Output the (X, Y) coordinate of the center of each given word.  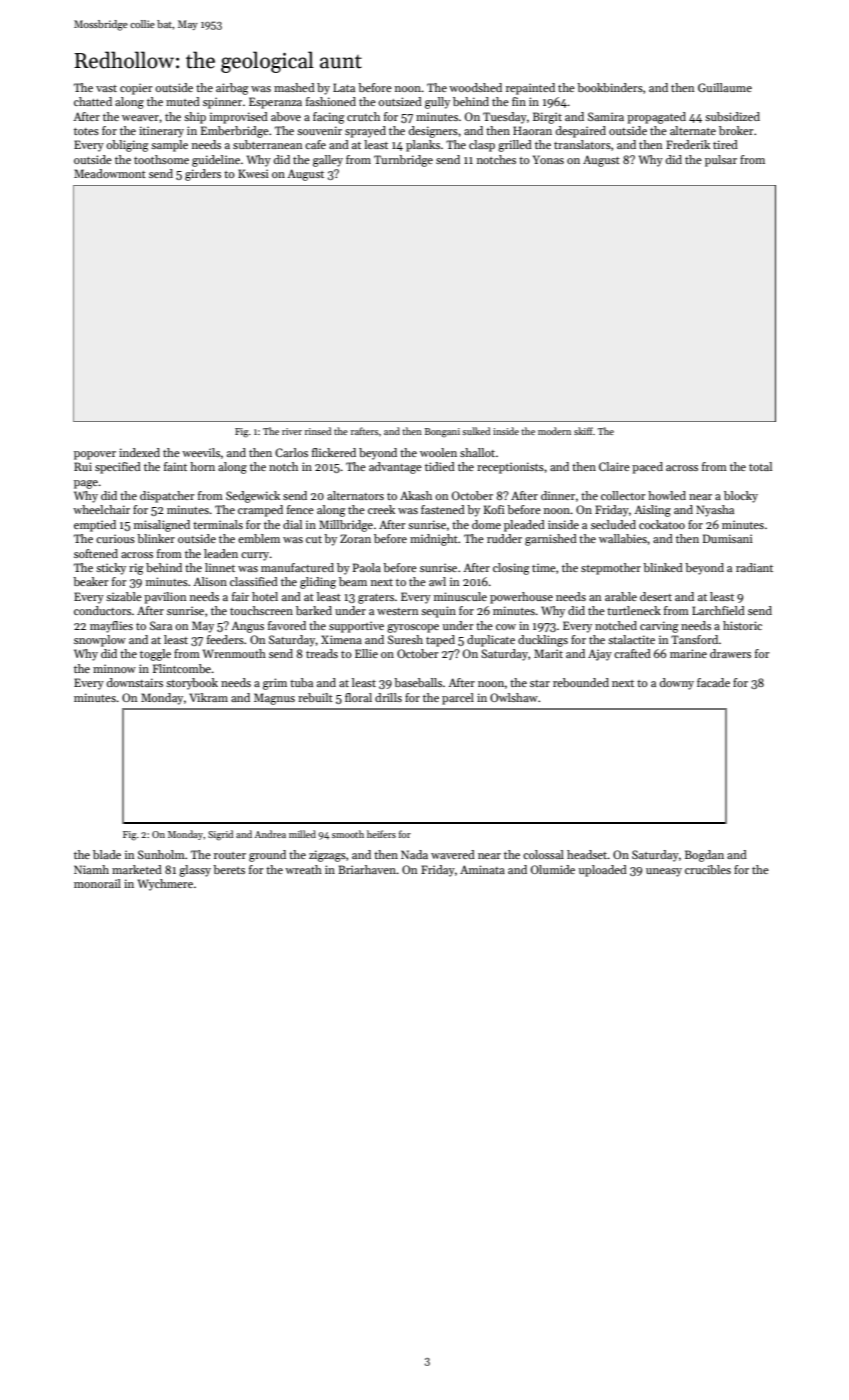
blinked (663, 567)
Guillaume (725, 87)
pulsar (721, 161)
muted (183, 101)
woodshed (475, 87)
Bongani (442, 433)
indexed (139, 452)
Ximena (341, 639)
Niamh (91, 869)
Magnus (274, 699)
